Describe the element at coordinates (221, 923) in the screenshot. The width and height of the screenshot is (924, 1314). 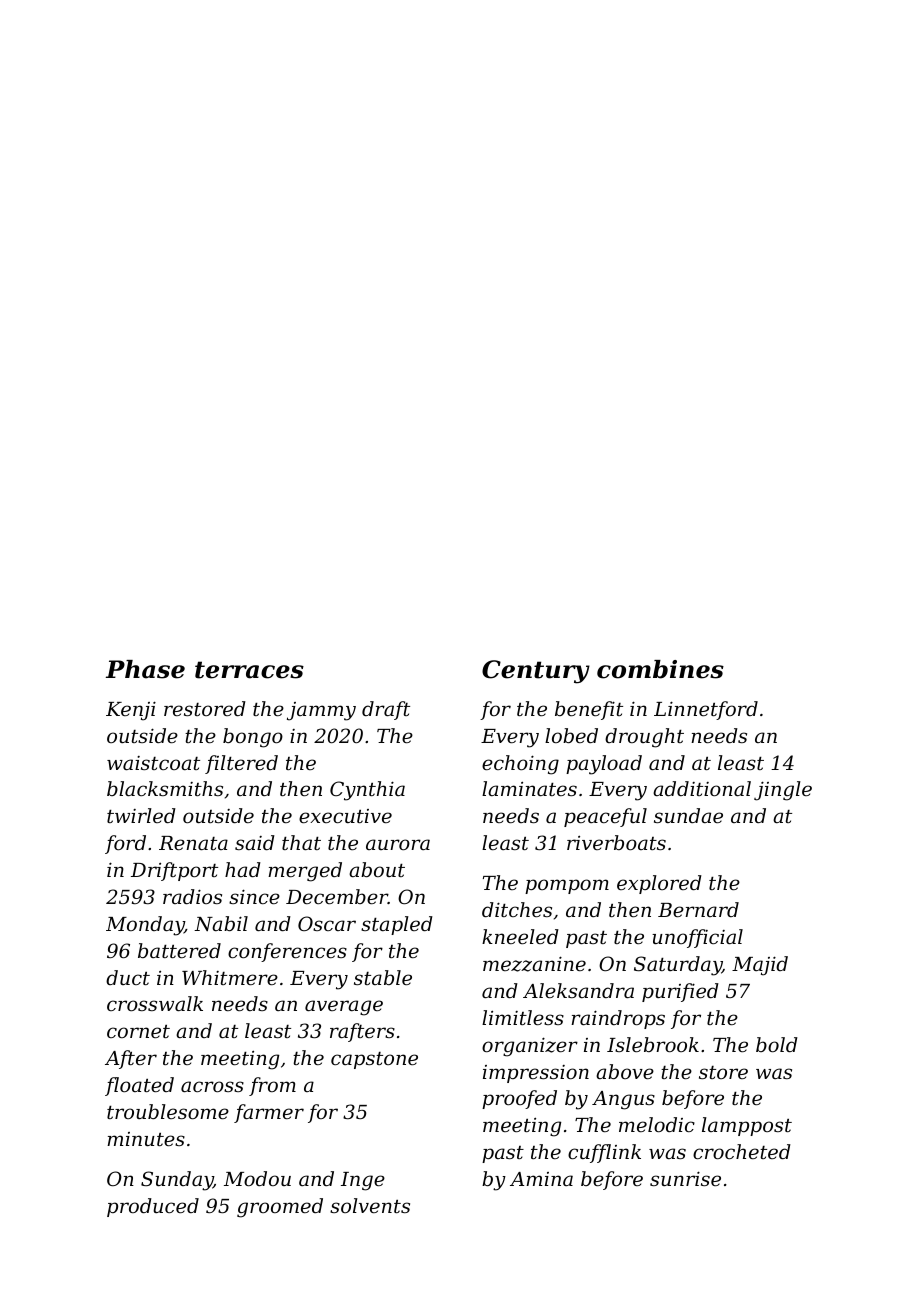
I see `Nabil` at that location.
